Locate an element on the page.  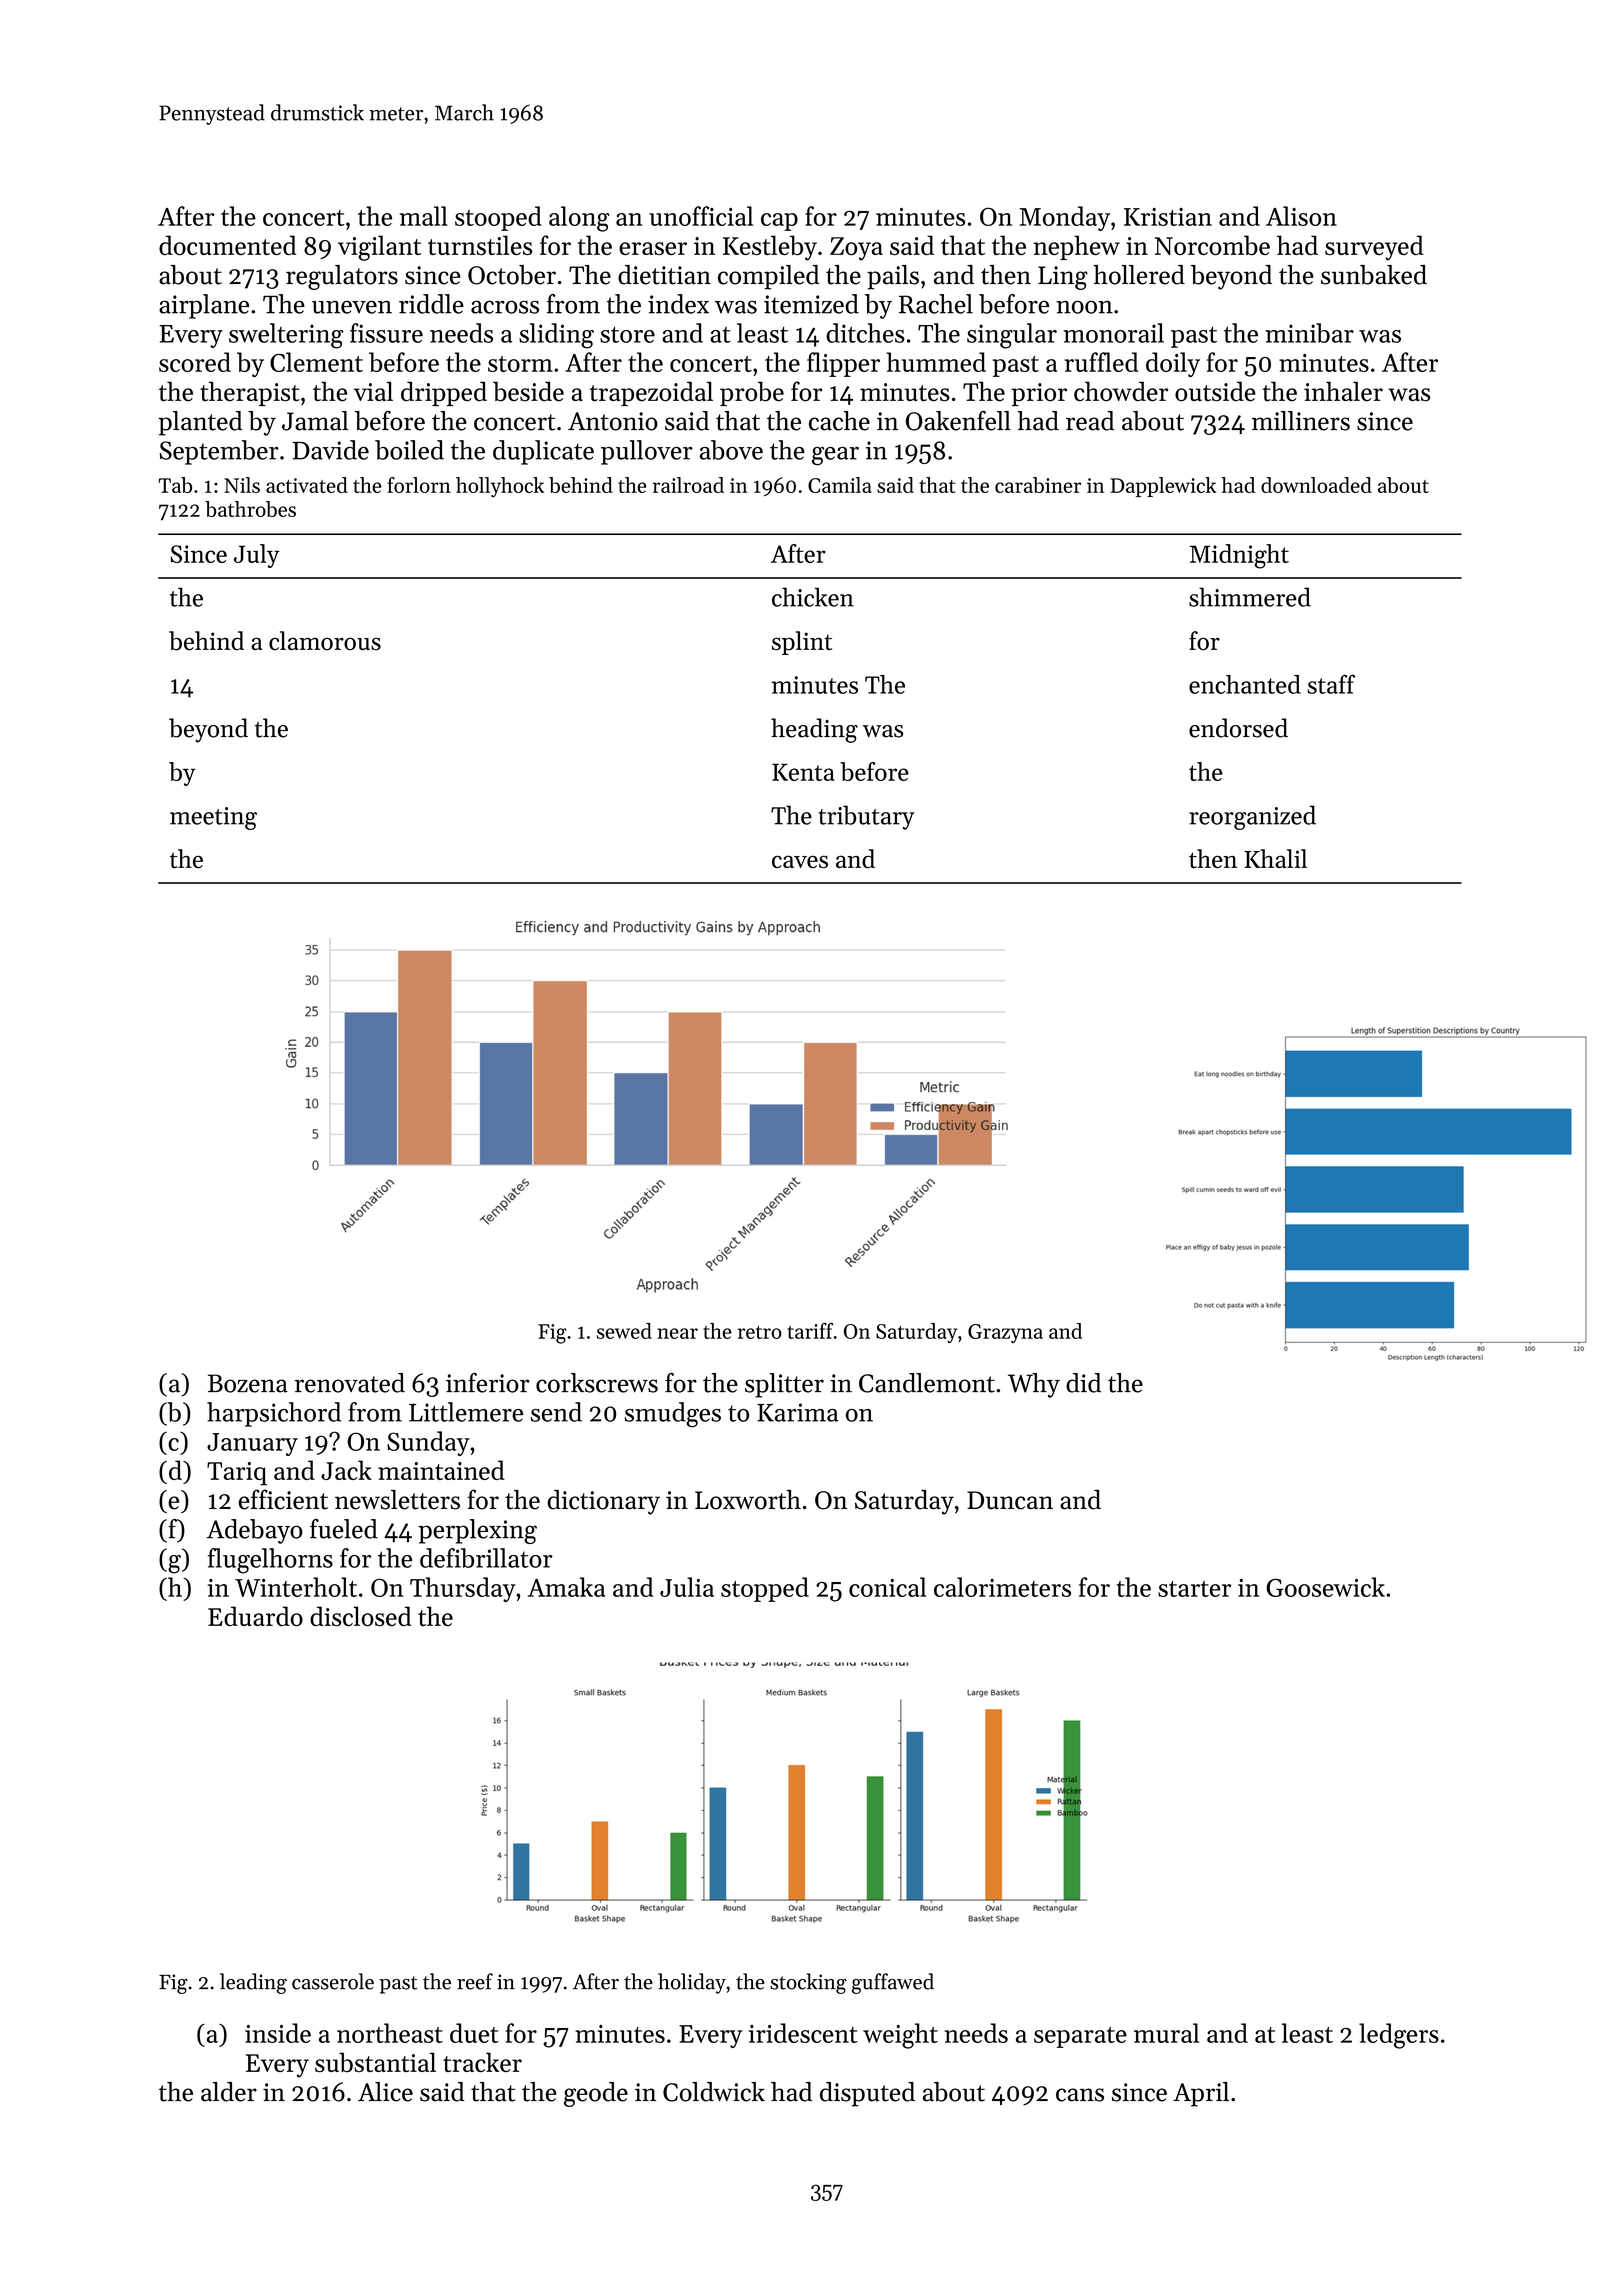
substantial is located at coordinates (375, 2062).
